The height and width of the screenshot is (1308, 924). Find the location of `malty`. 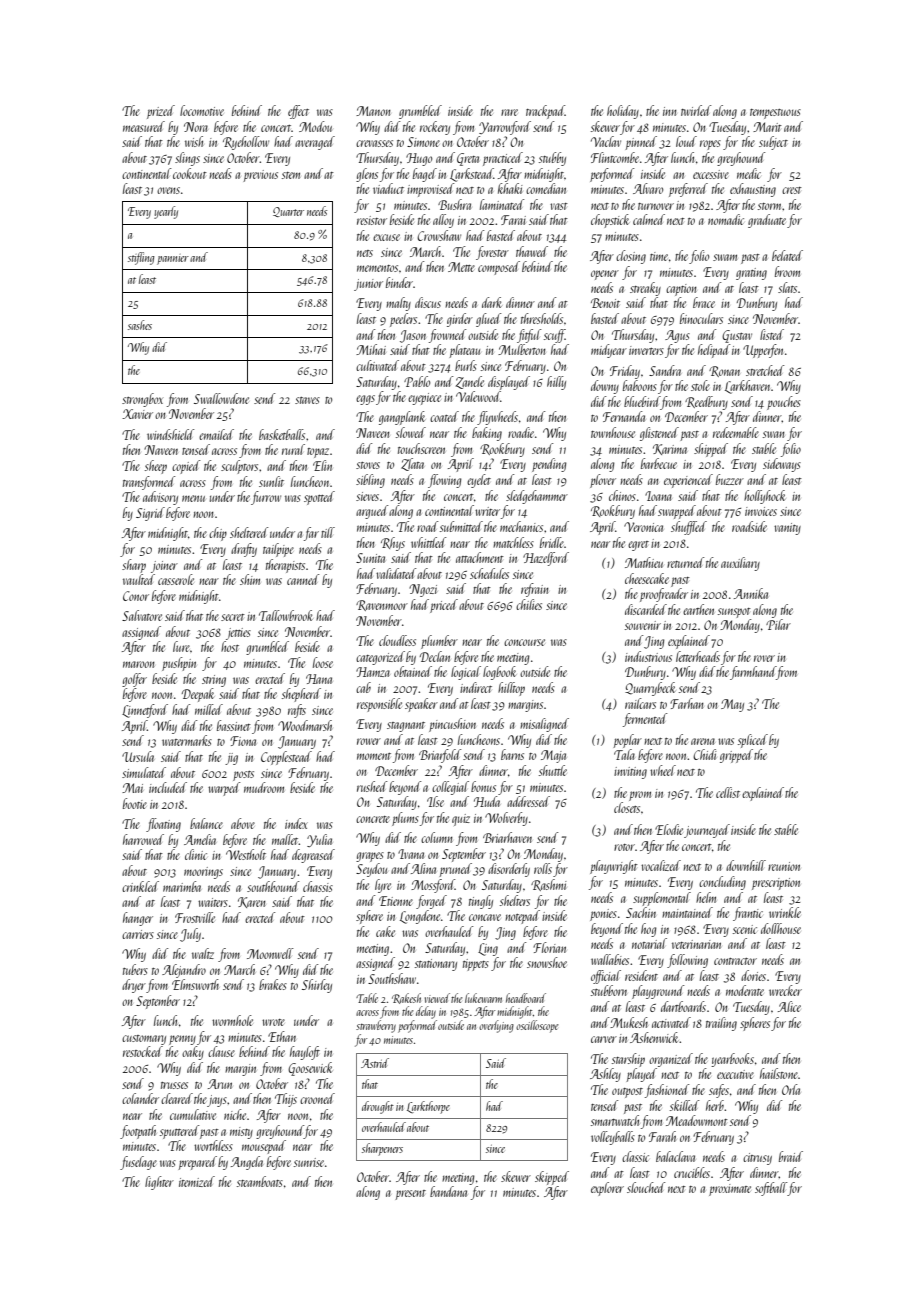

malty is located at coordinates (398, 304).
